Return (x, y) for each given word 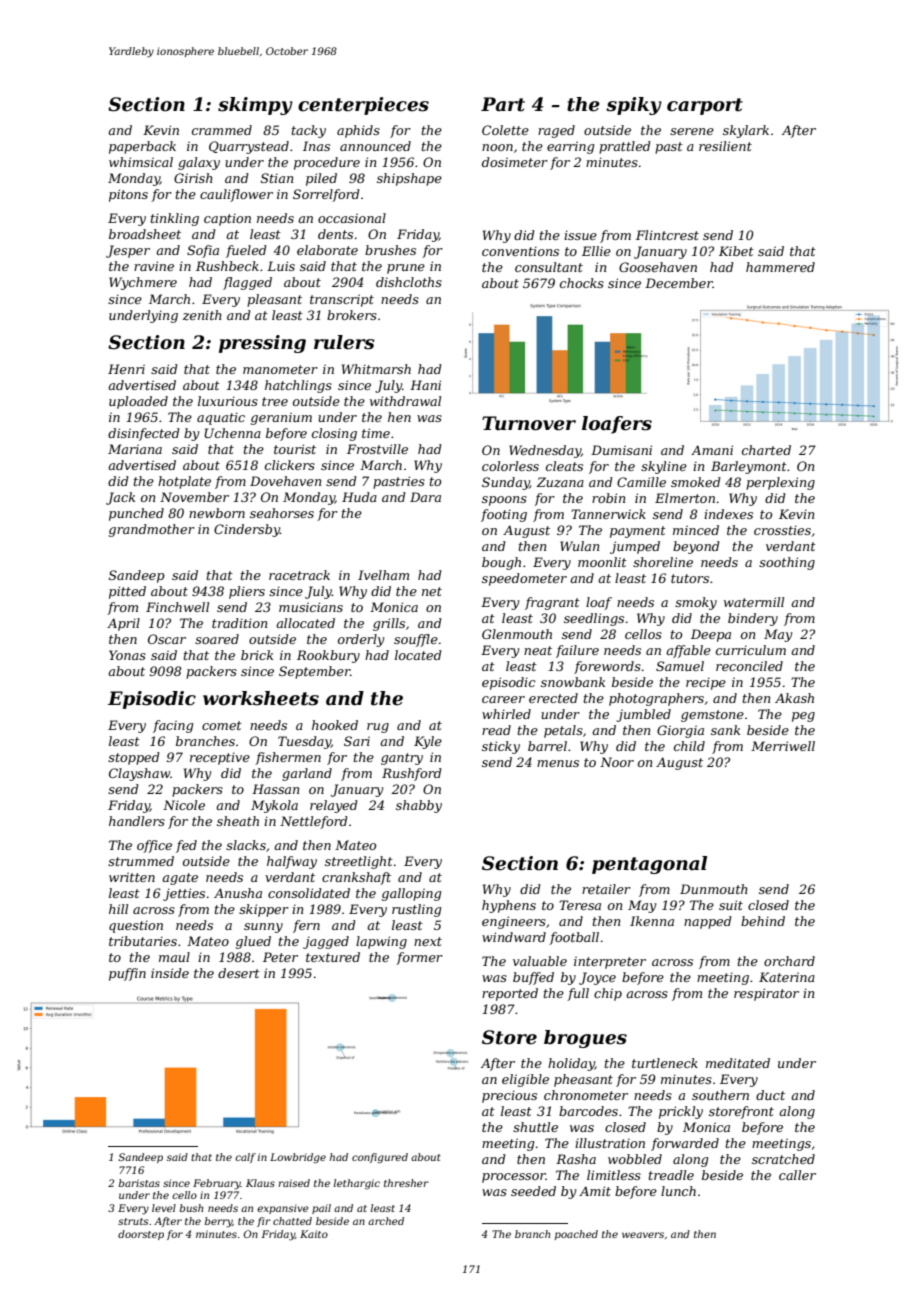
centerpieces (363, 106)
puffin (127, 974)
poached (576, 1235)
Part (503, 104)
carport (705, 106)
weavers (643, 1235)
